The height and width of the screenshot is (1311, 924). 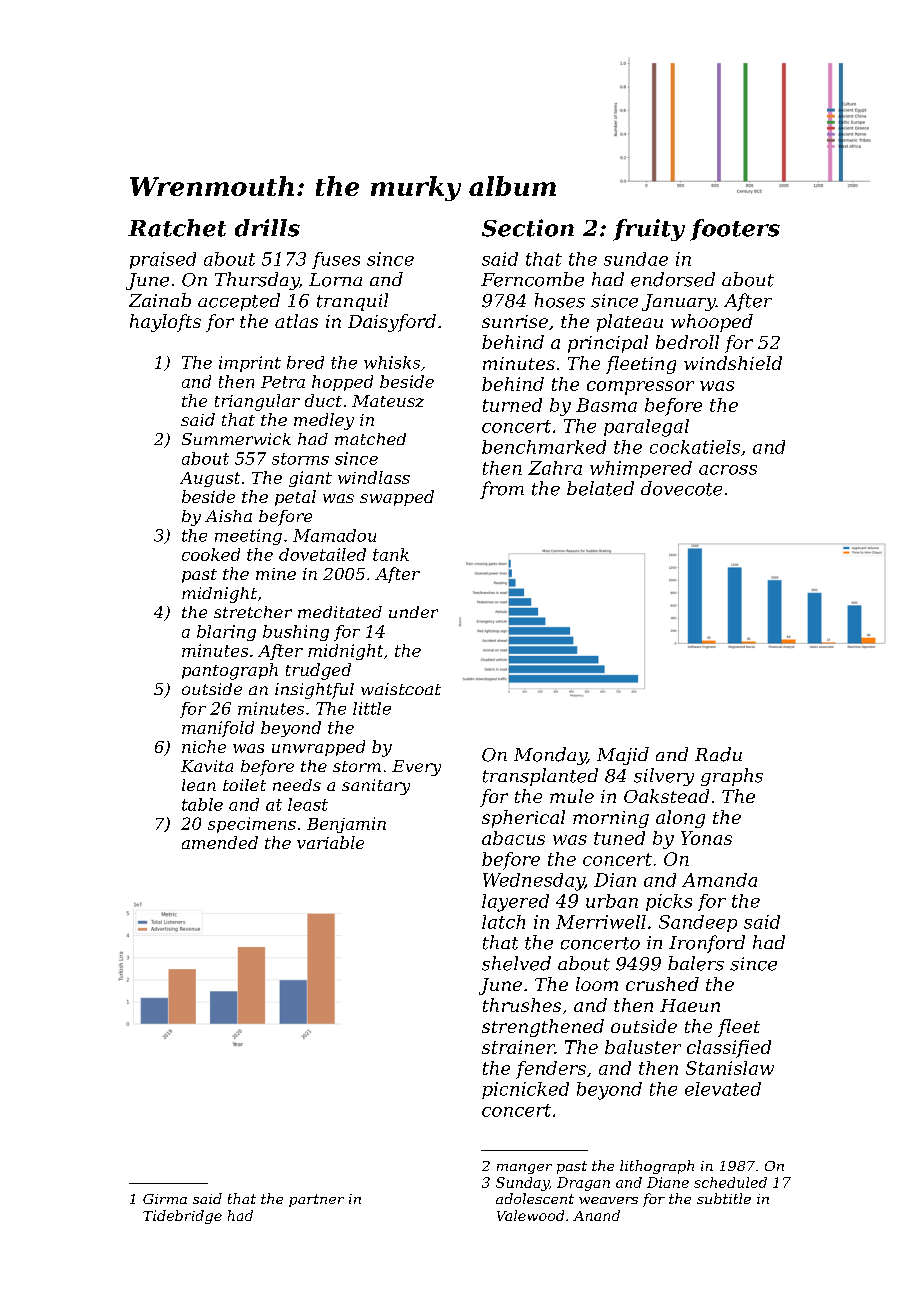 What do you see at coordinates (718, 754) in the screenshot?
I see `Radu` at bounding box center [718, 754].
